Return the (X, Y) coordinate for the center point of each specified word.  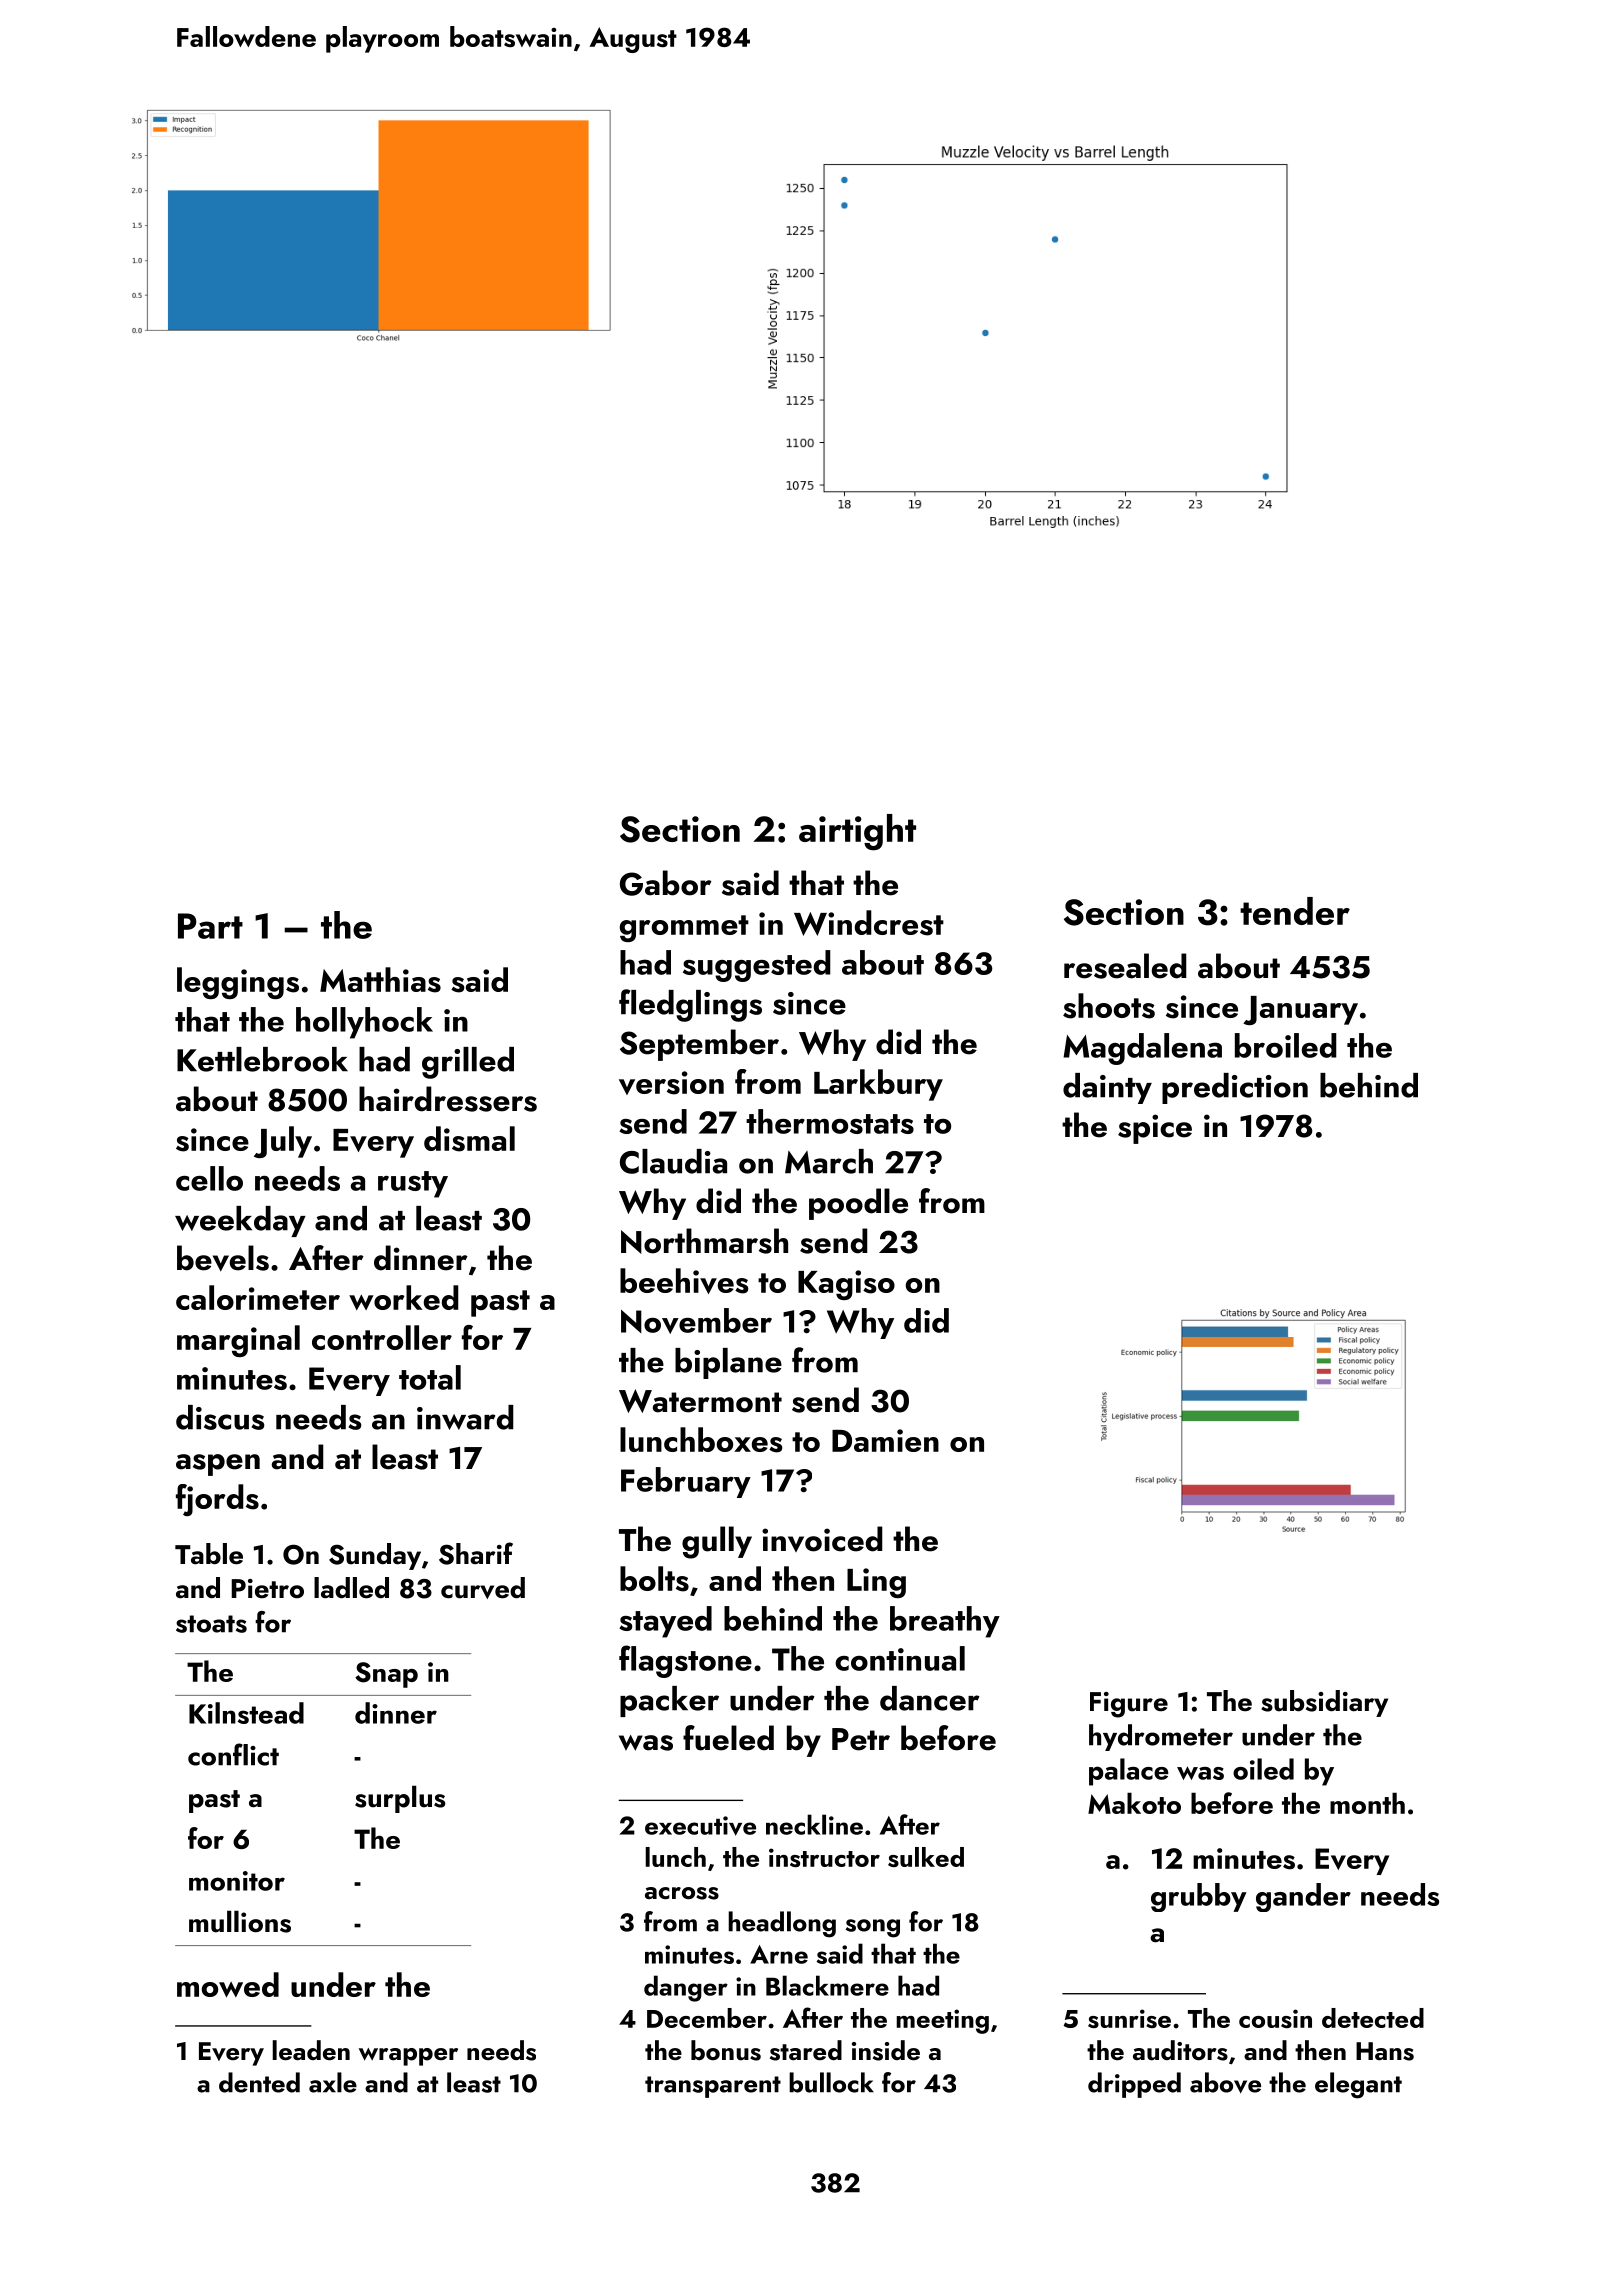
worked (404, 1297)
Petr (861, 1739)
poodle (858, 1204)
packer (669, 1701)
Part (210, 926)
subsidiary (1324, 1703)
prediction (1235, 1088)
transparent (713, 2087)
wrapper (408, 2057)
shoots (1109, 1006)
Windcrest (869, 923)
